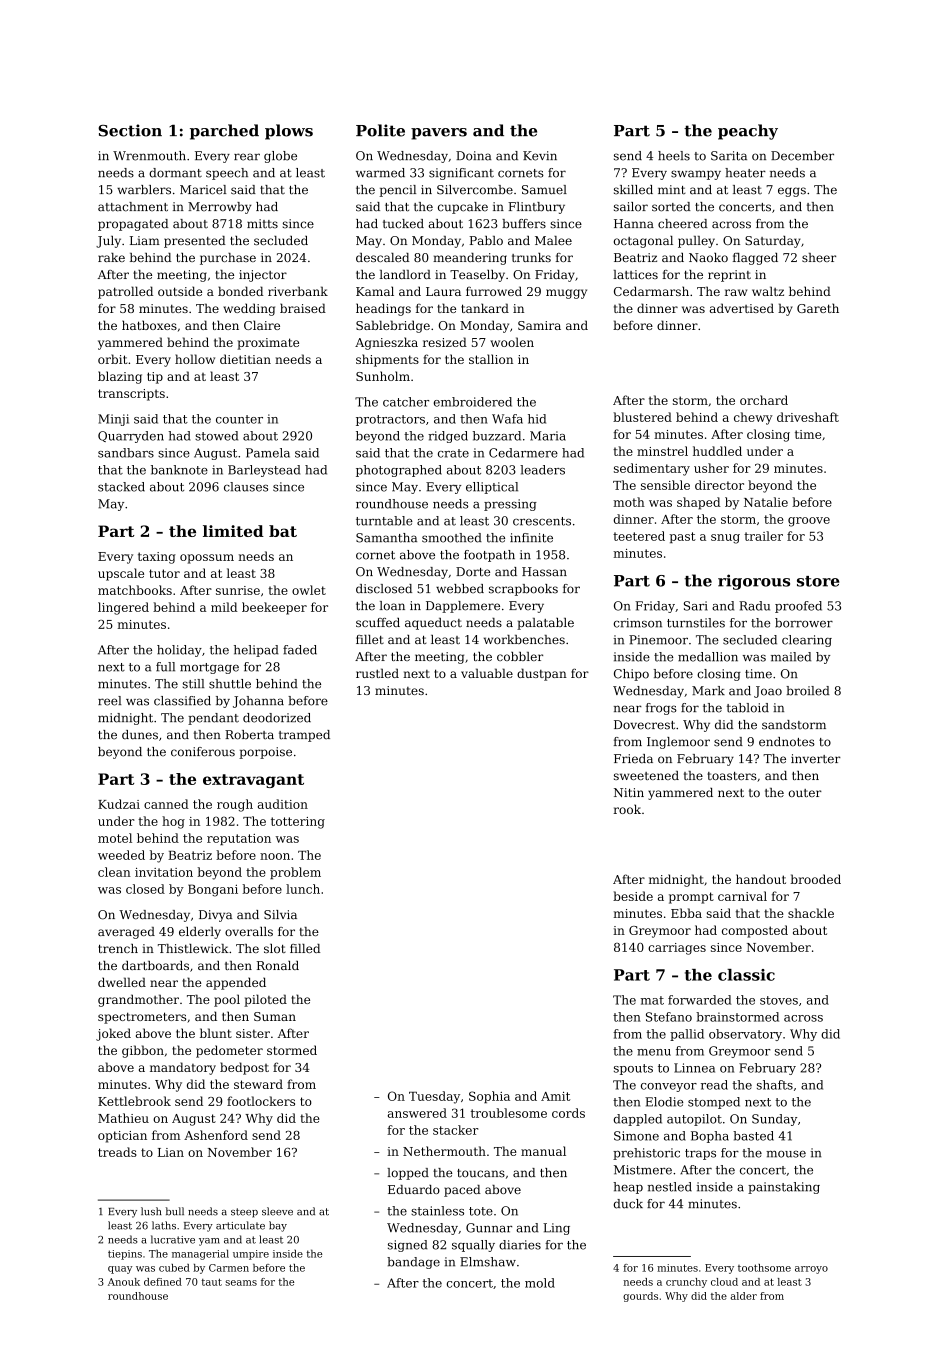 Image resolution: width=944 pixels, height=1368 pixels. I want to click on teetered, so click(639, 536).
